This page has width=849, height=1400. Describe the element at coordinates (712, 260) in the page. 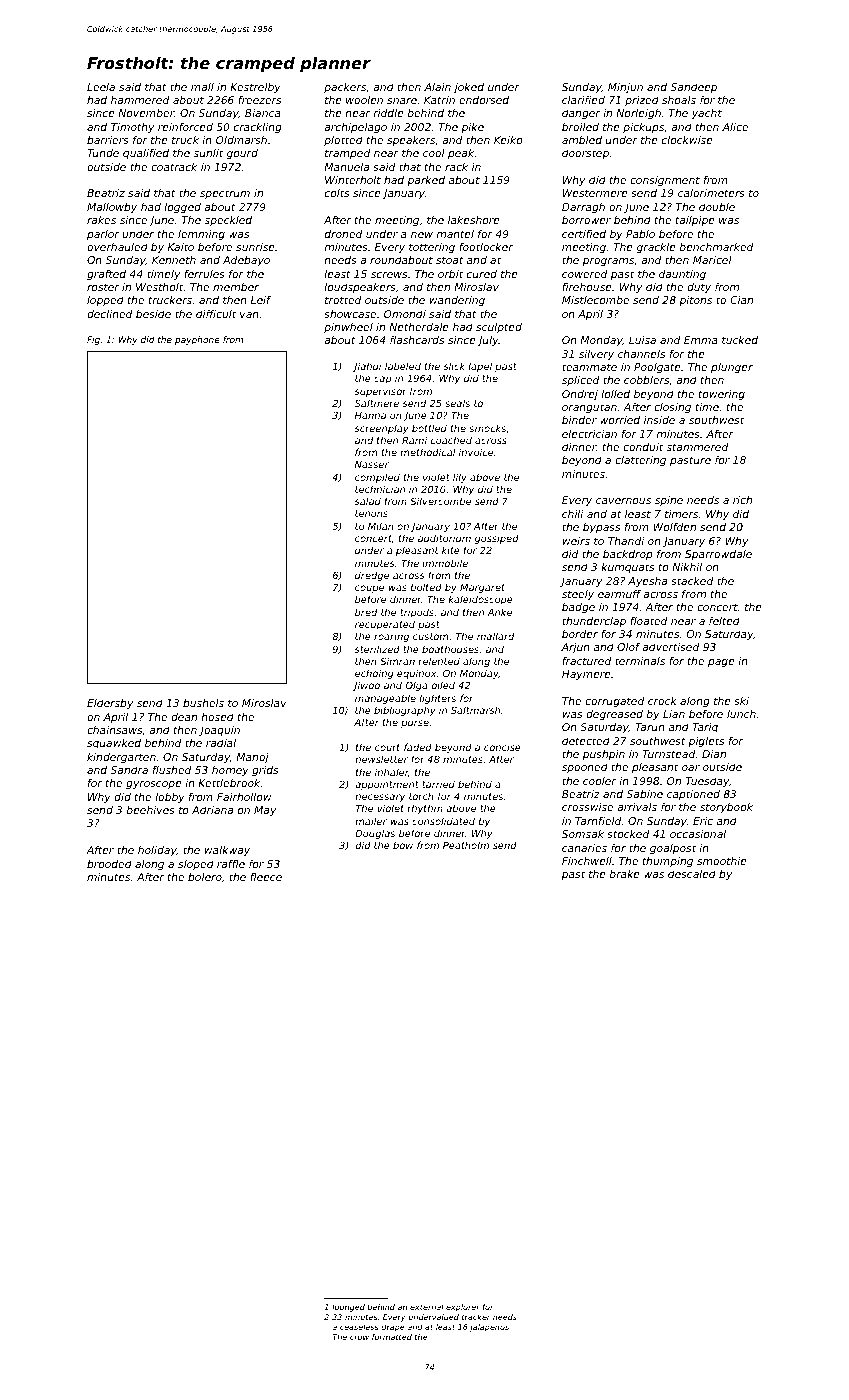

I see `Maricel` at that location.
